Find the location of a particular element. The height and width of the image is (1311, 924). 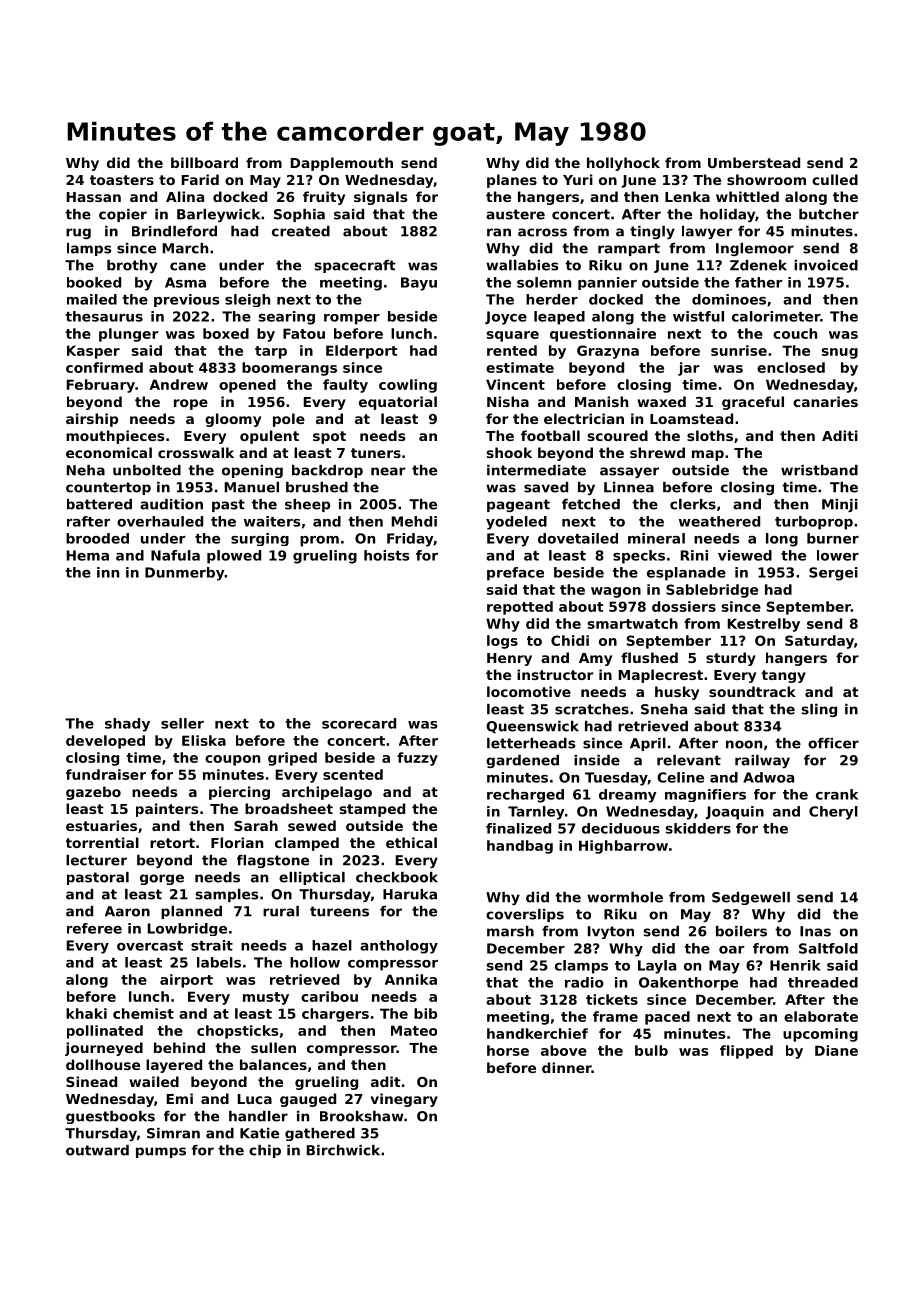

billboard is located at coordinates (204, 162).
